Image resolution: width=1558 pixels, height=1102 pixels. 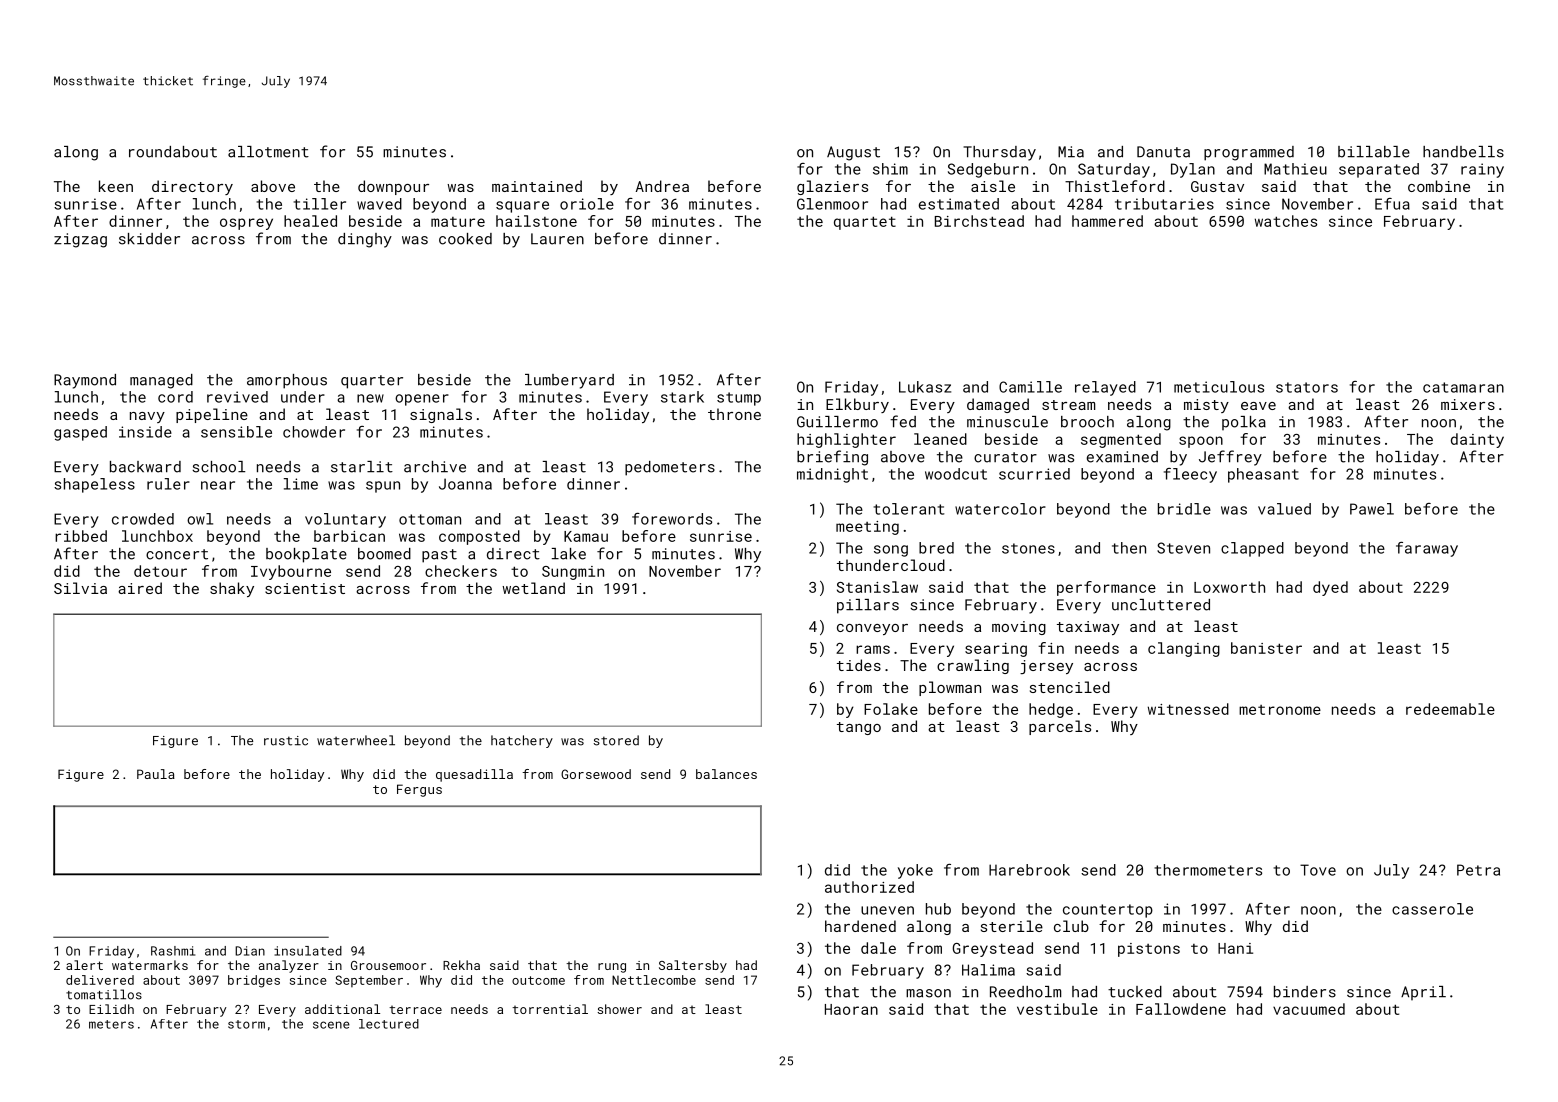 I want to click on sterile, so click(x=1012, y=926).
